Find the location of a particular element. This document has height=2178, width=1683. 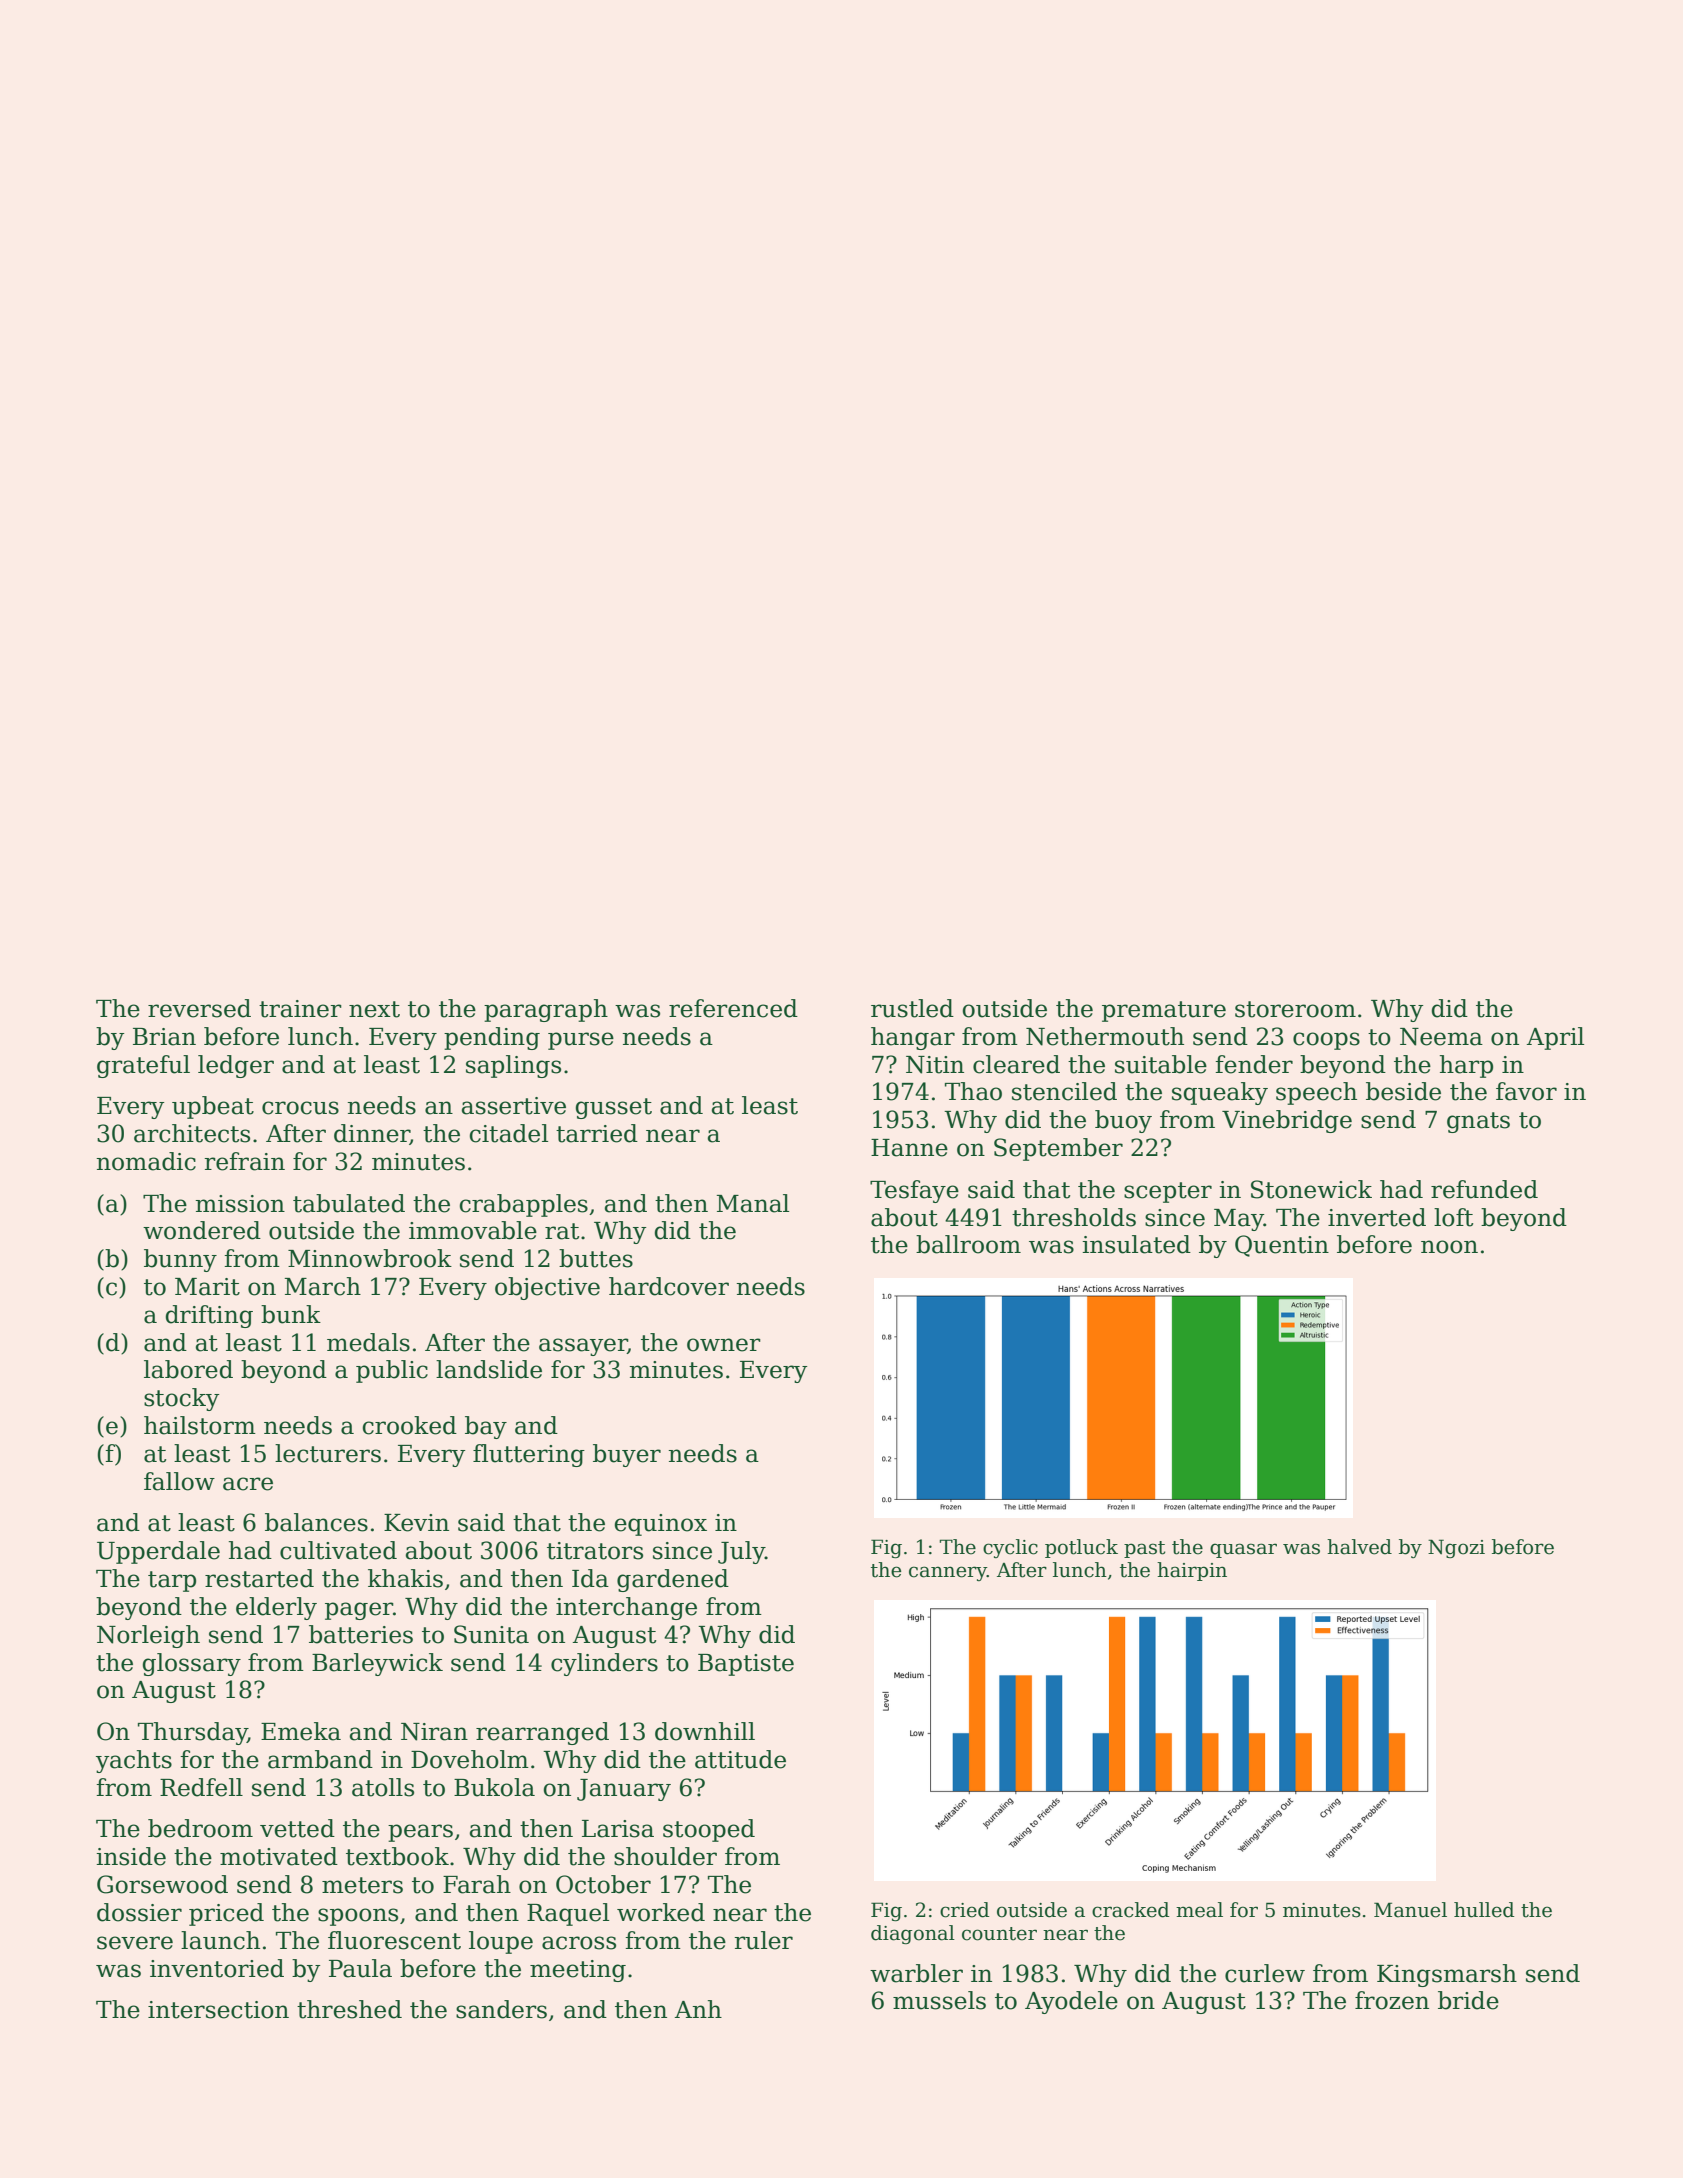

buyer is located at coordinates (627, 1455).
